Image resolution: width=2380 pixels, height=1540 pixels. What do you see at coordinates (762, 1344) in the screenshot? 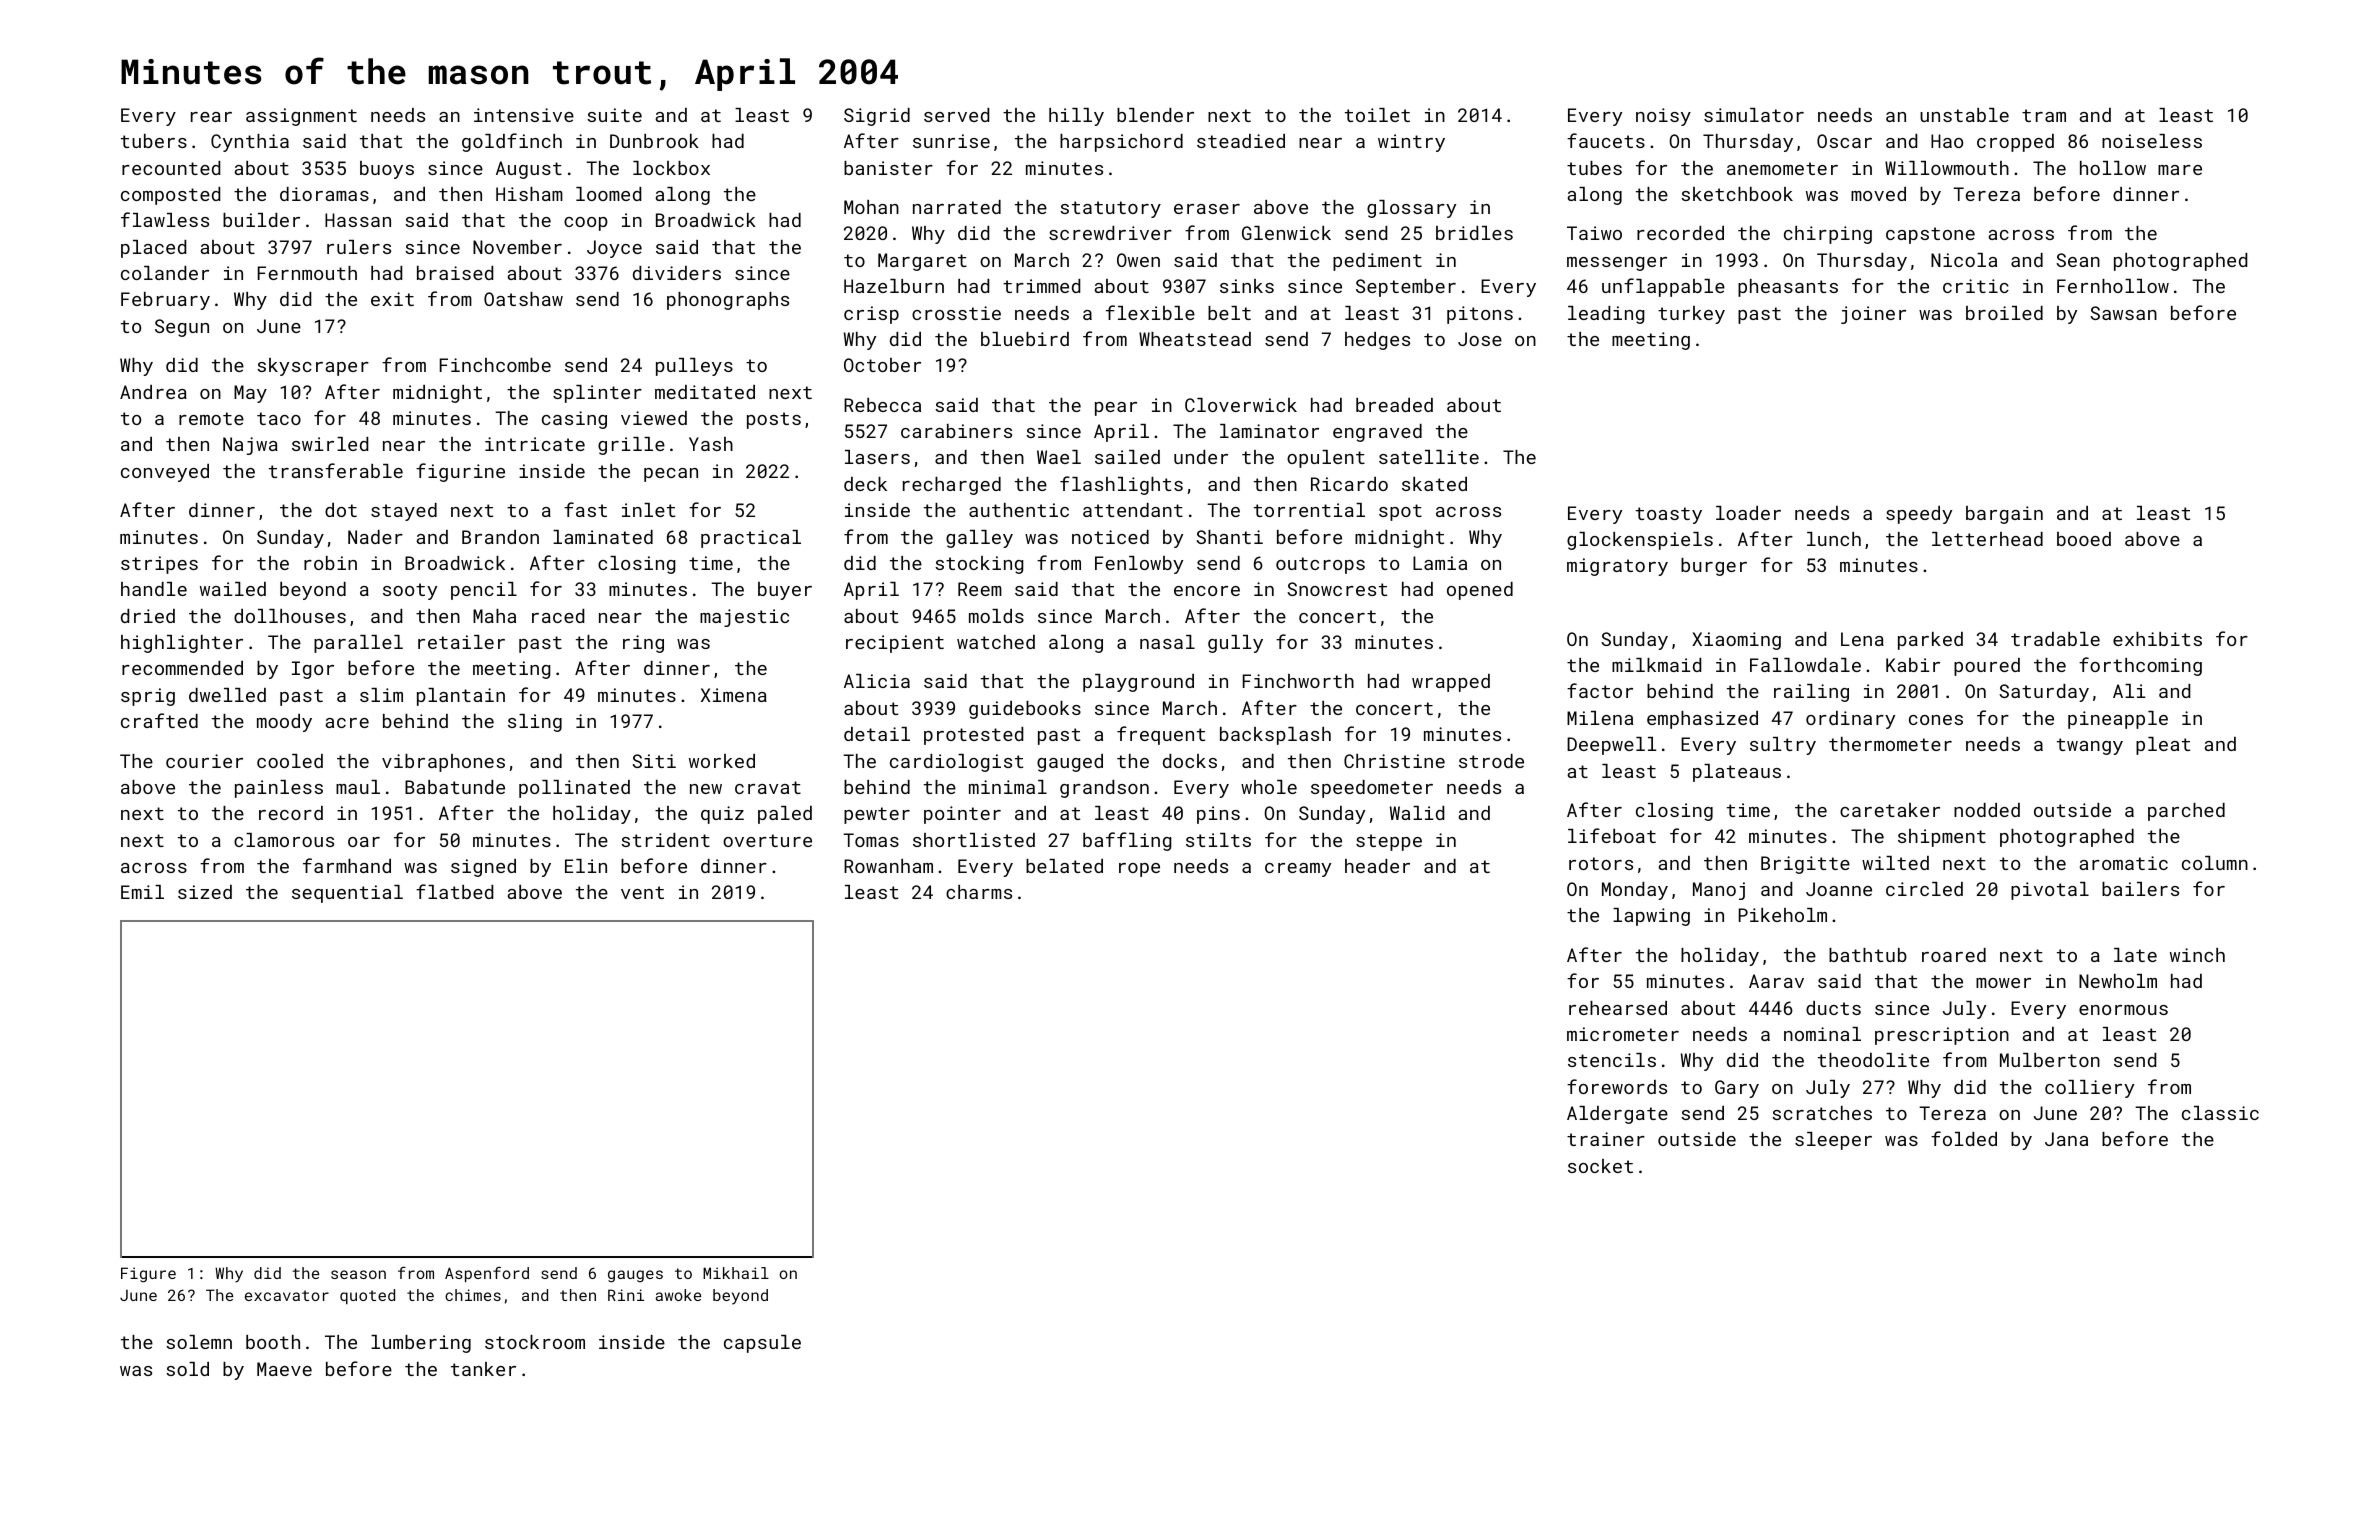
I see `capsule` at bounding box center [762, 1344].
